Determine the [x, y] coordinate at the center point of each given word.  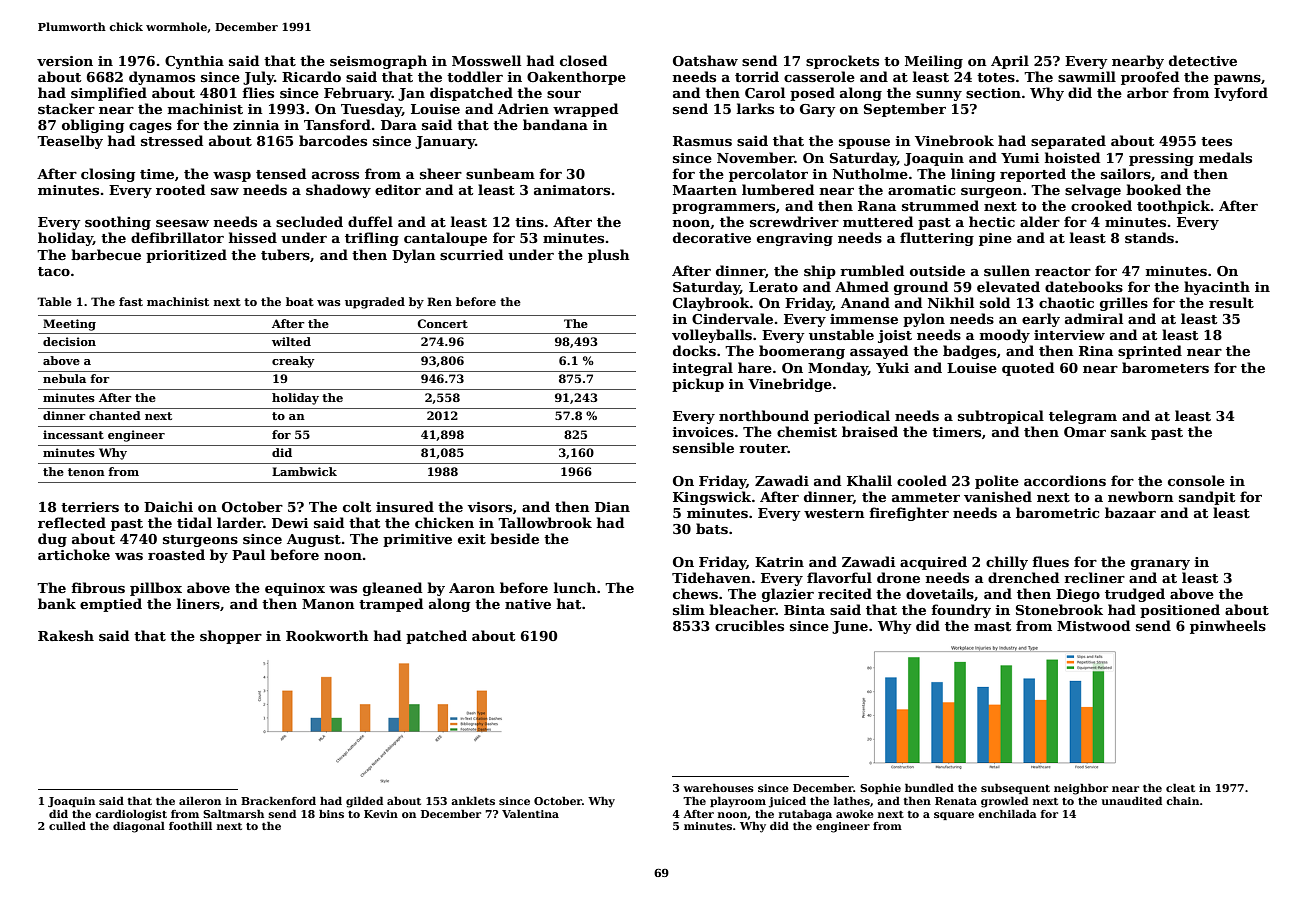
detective [1203, 60]
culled [67, 825]
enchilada [1007, 813]
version [65, 61]
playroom [738, 802]
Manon [328, 604]
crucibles [749, 625]
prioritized [186, 256]
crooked [1101, 205]
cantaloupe [445, 239]
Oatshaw [705, 60]
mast [992, 626]
